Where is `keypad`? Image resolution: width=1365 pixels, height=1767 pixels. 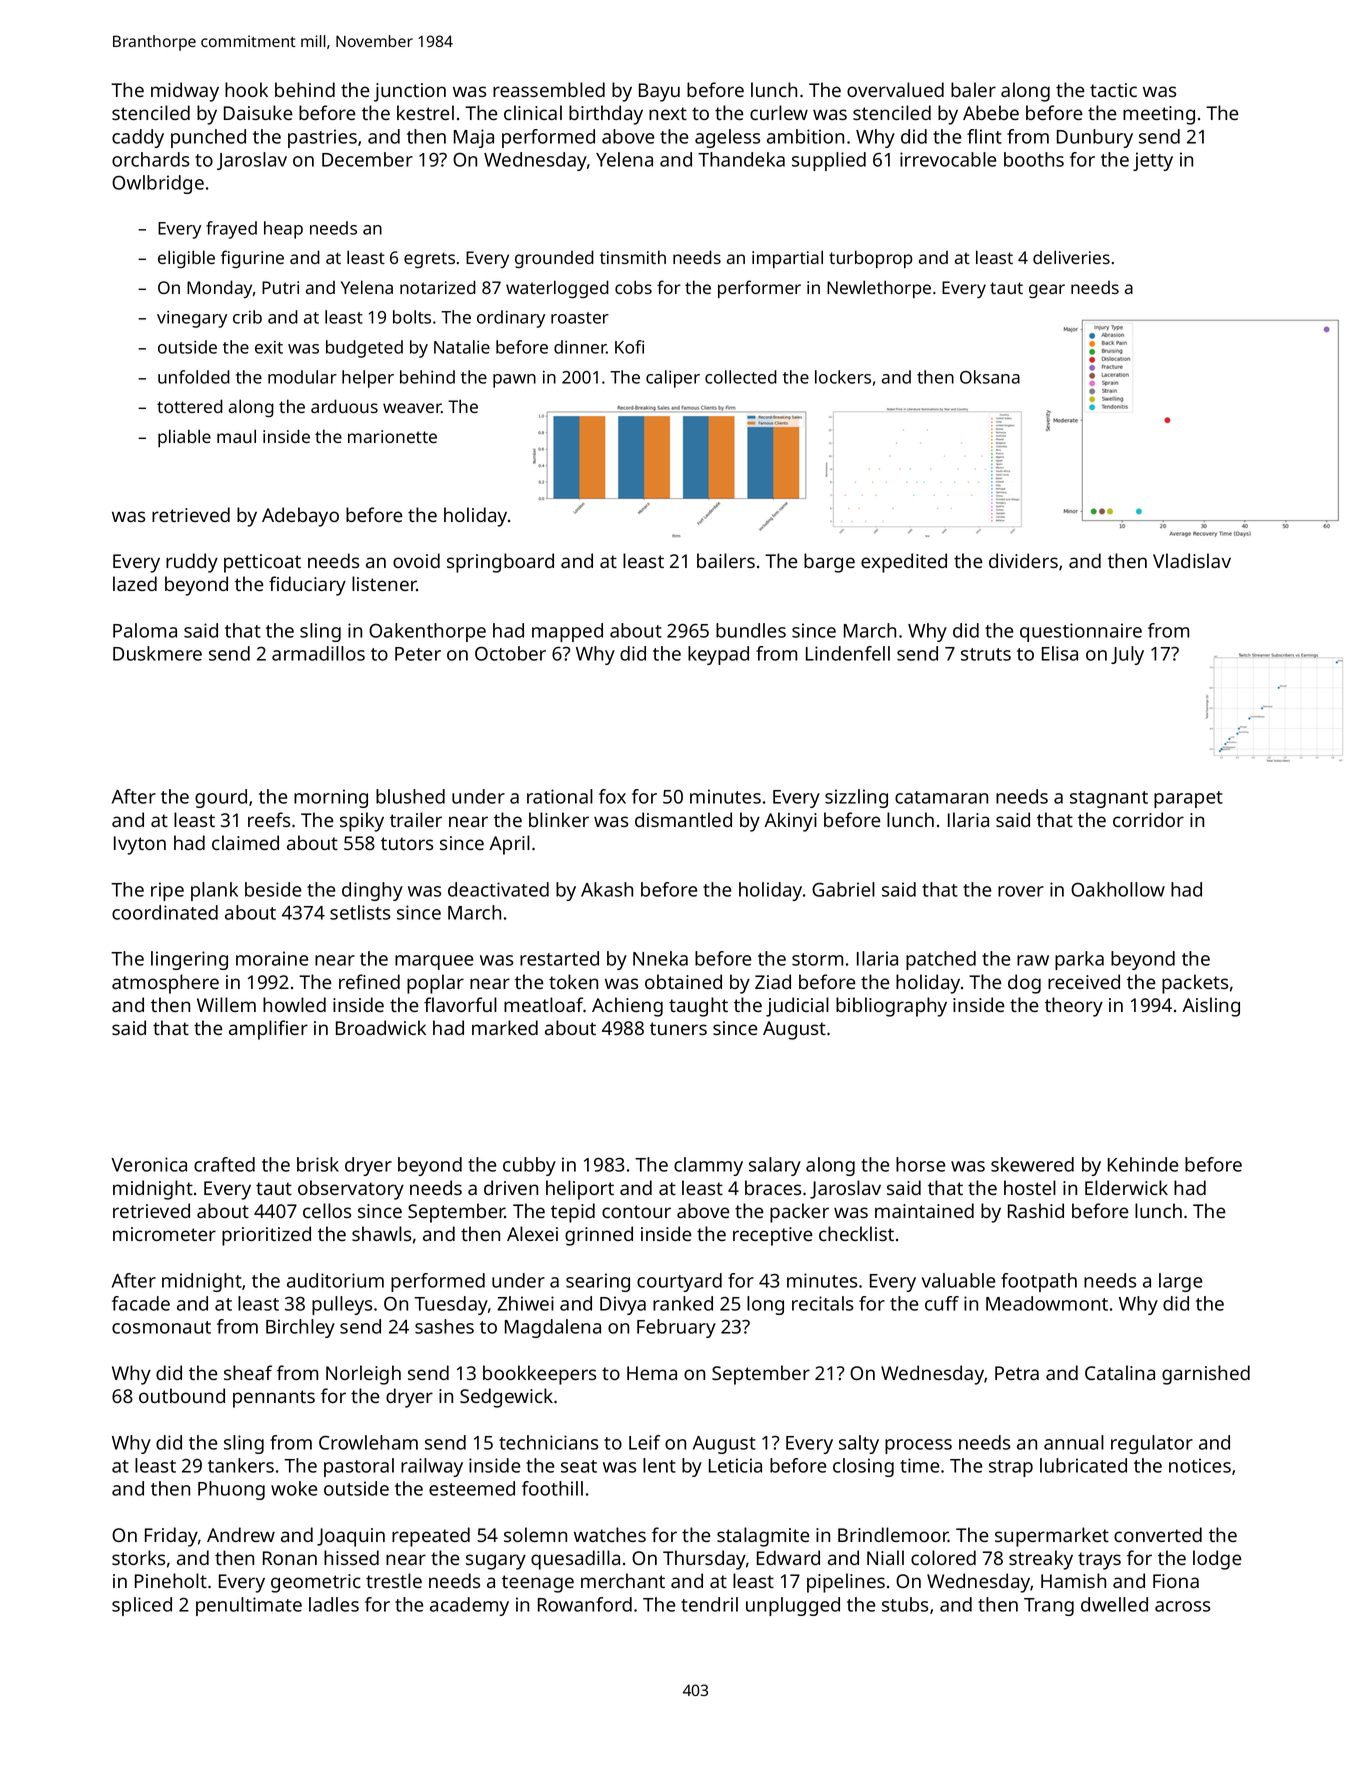
keypad is located at coordinates (718, 655).
